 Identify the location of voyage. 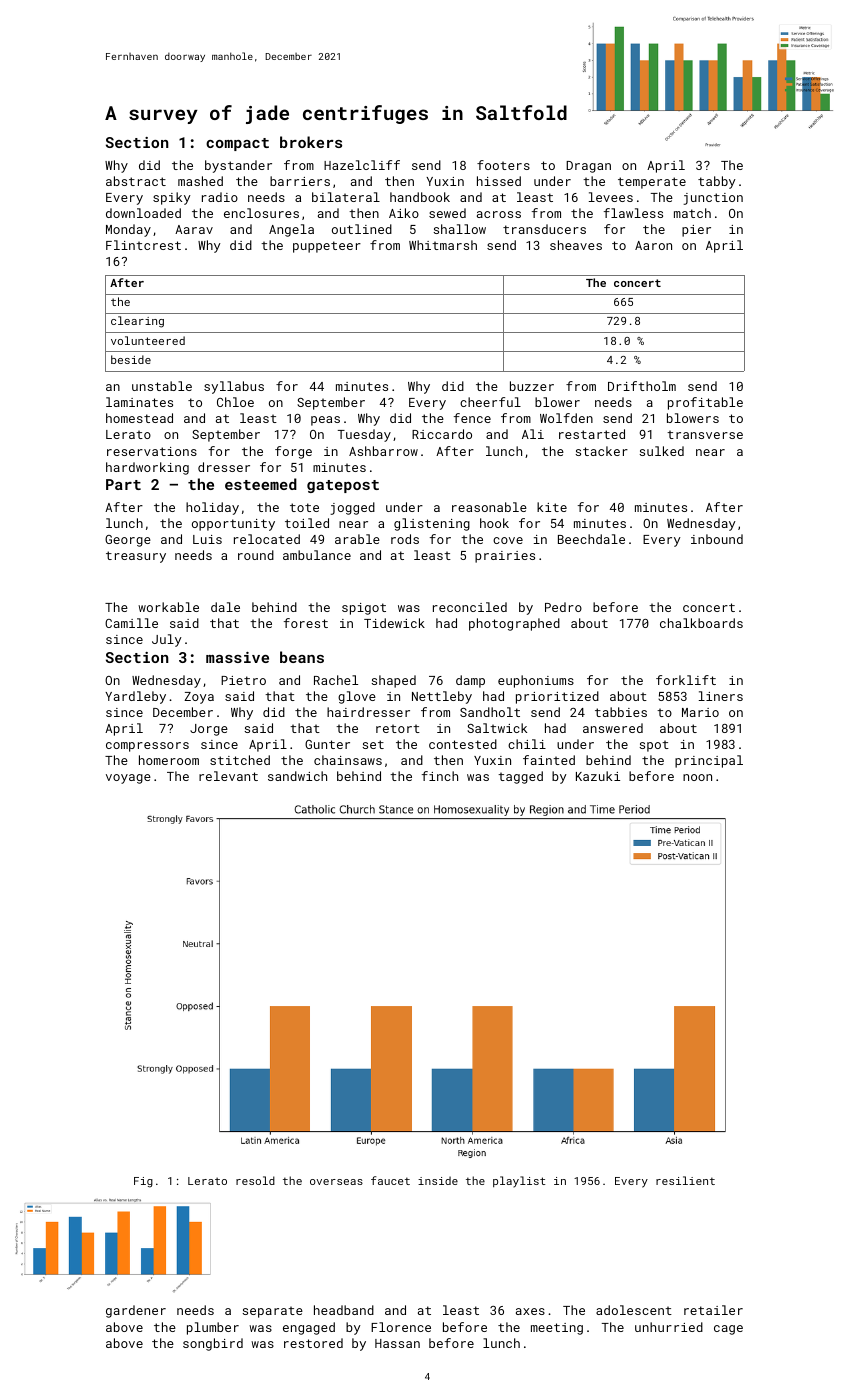
(128, 779).
